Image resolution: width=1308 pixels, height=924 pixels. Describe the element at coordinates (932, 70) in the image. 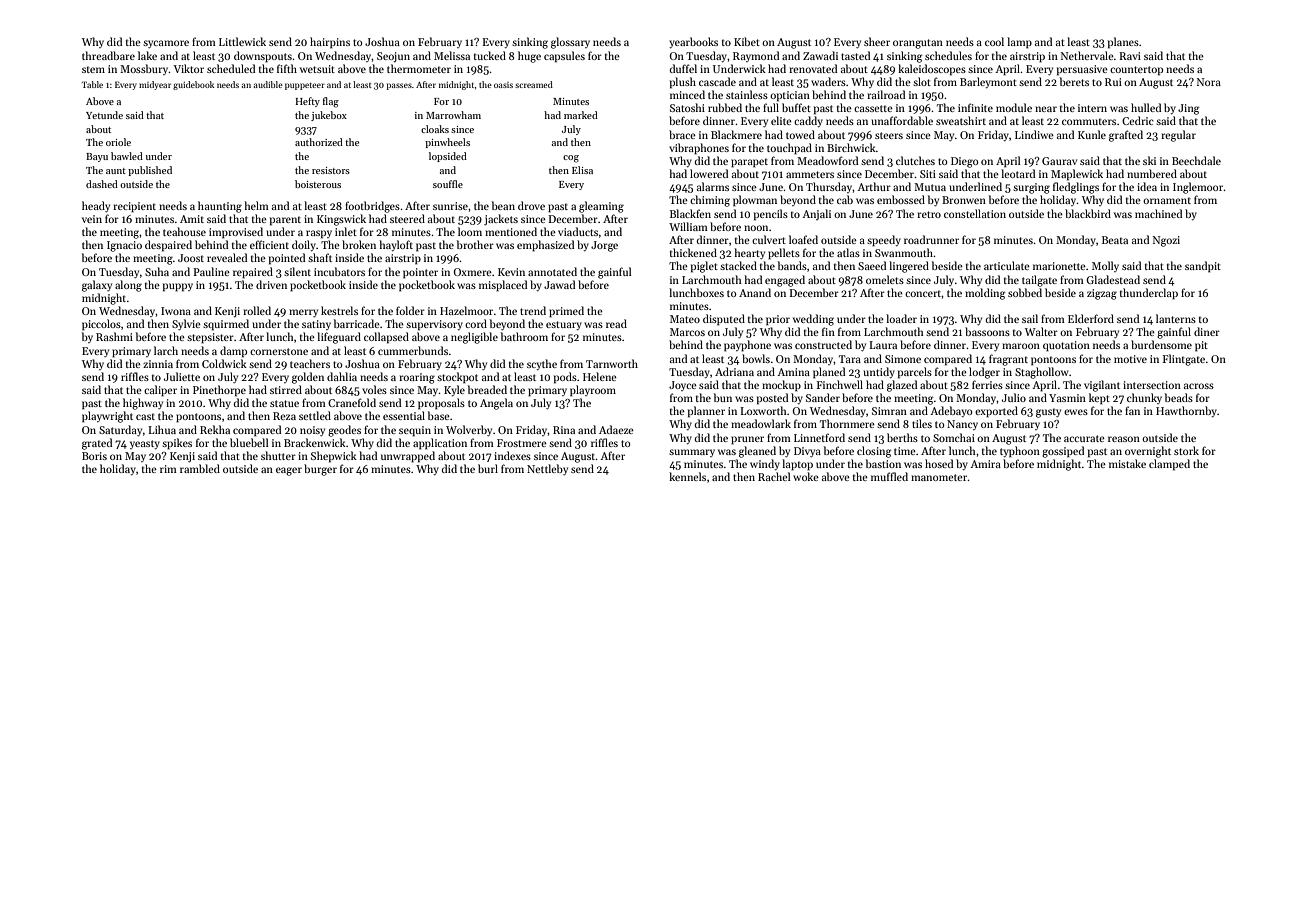

I see `kaleidoscopes` at that location.
